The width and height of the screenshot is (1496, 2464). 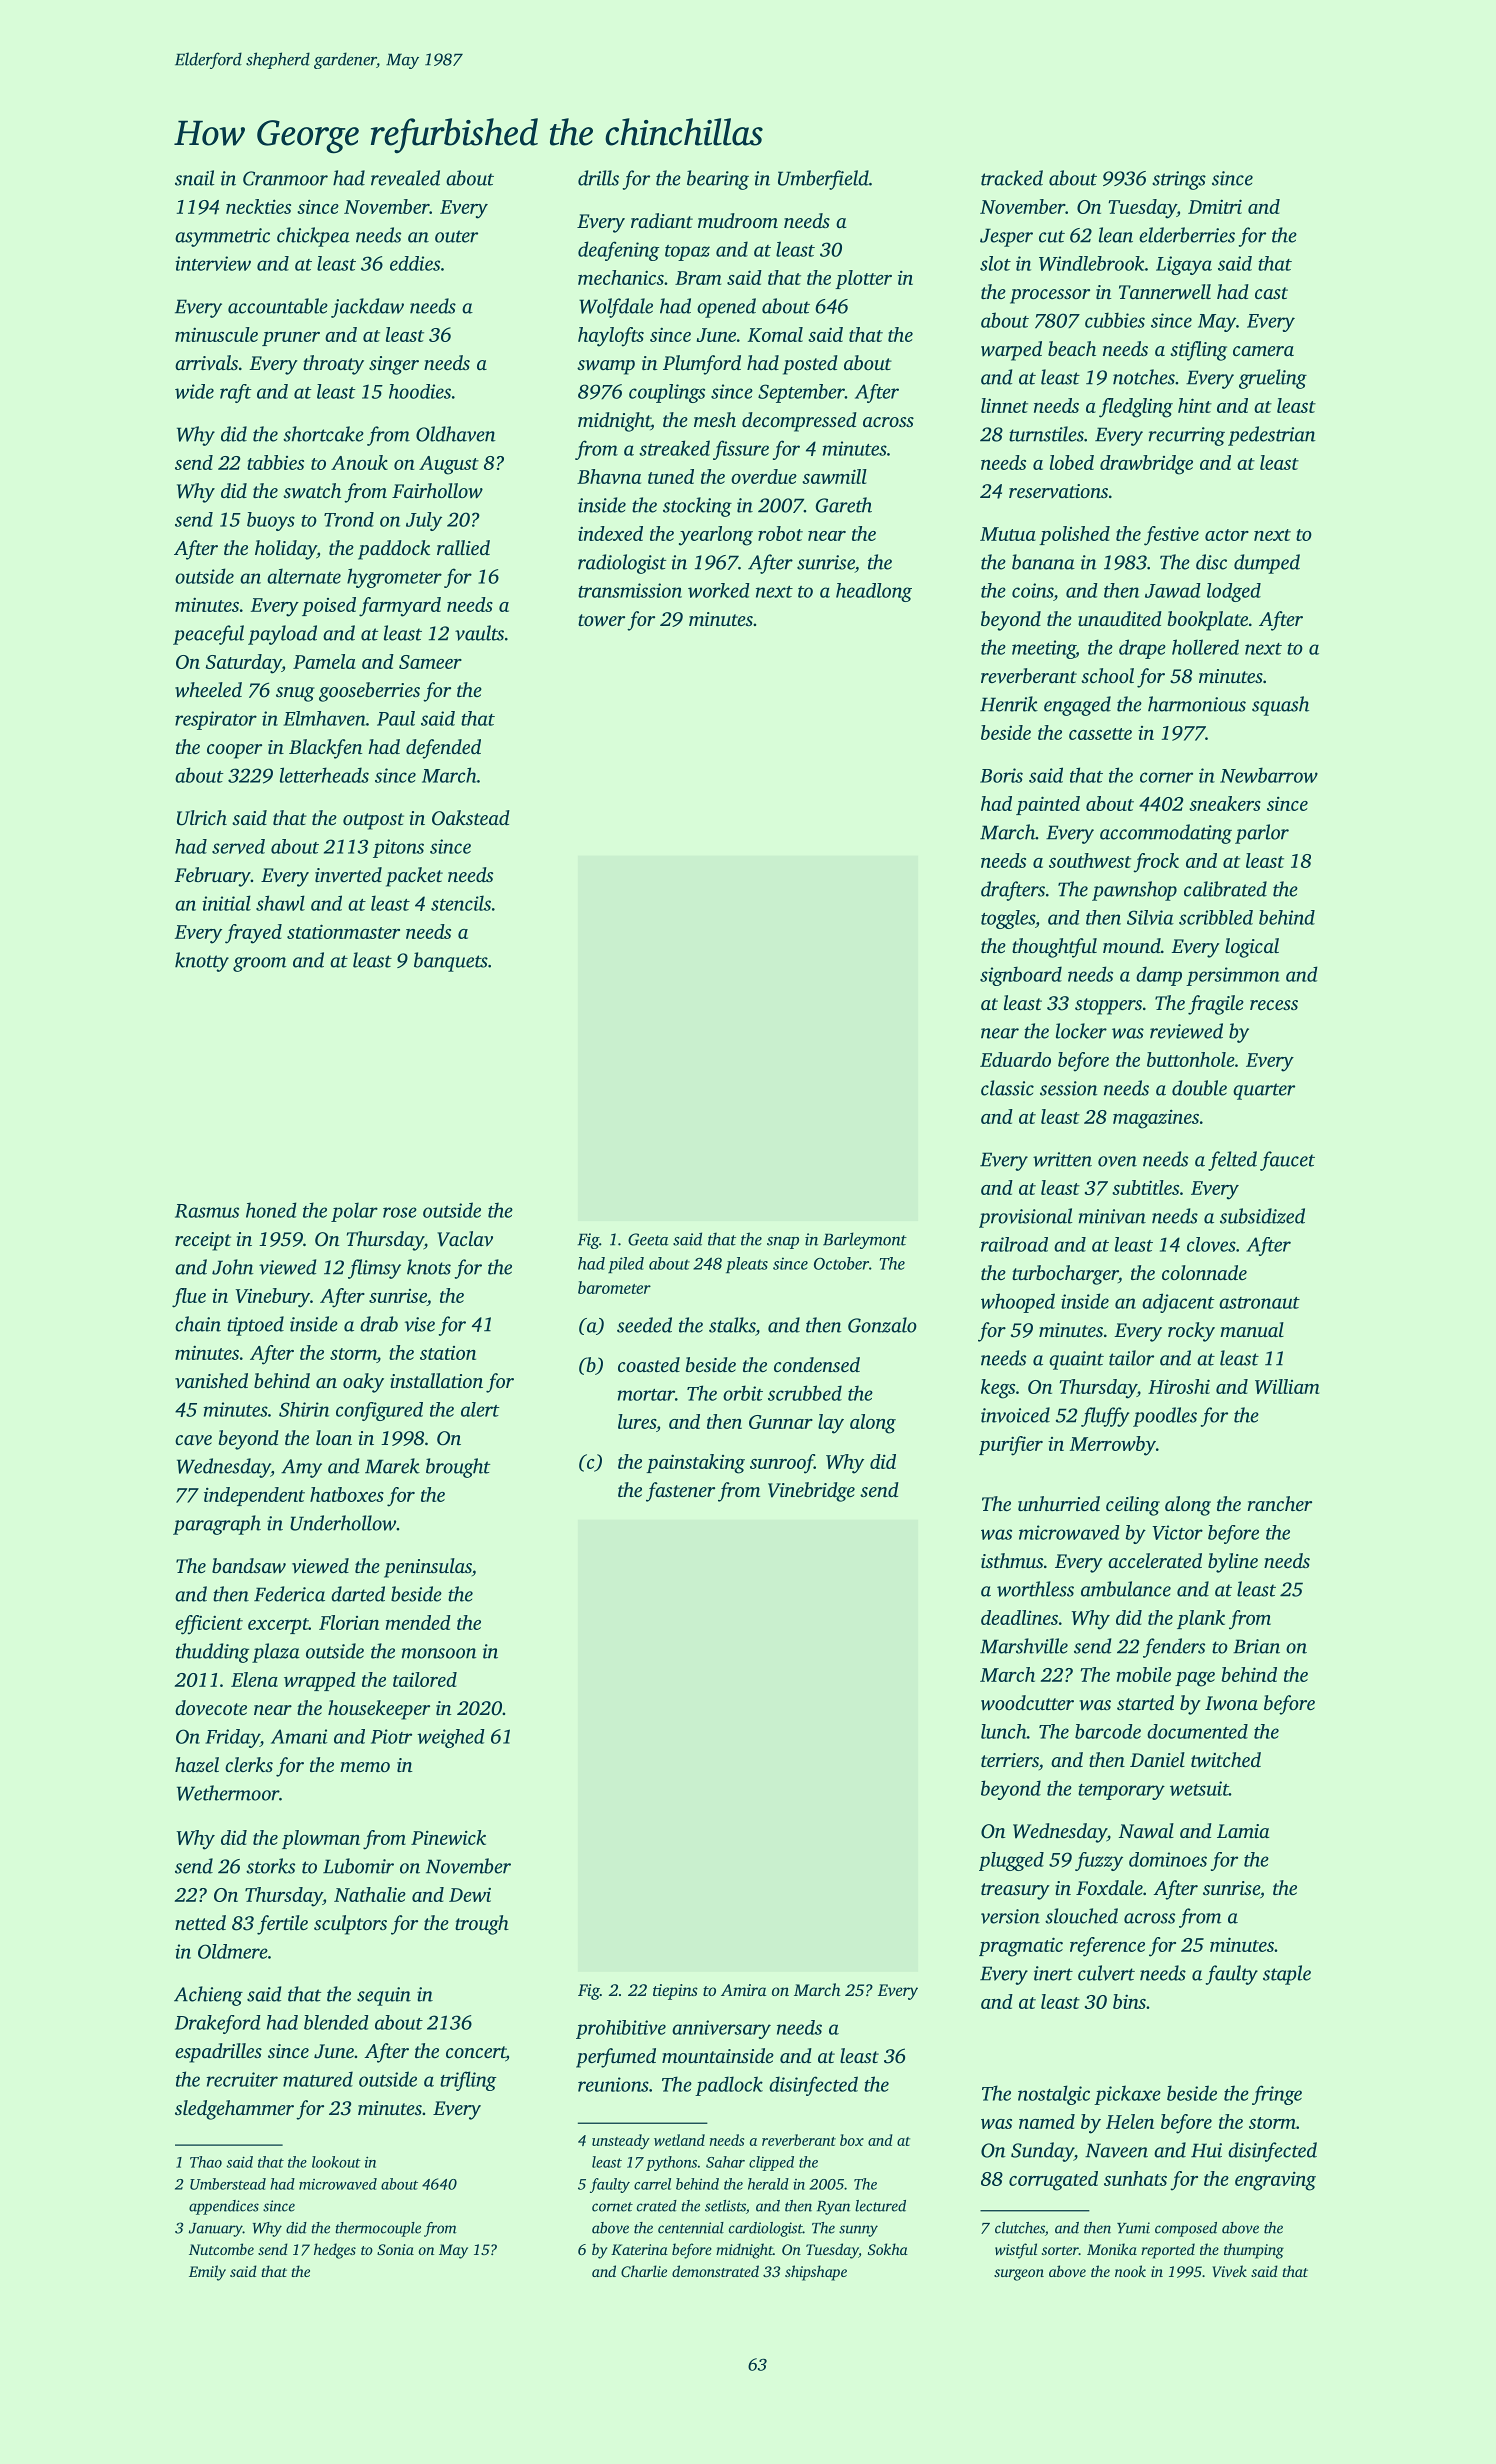 What do you see at coordinates (1179, 180) in the screenshot?
I see `strings` at bounding box center [1179, 180].
